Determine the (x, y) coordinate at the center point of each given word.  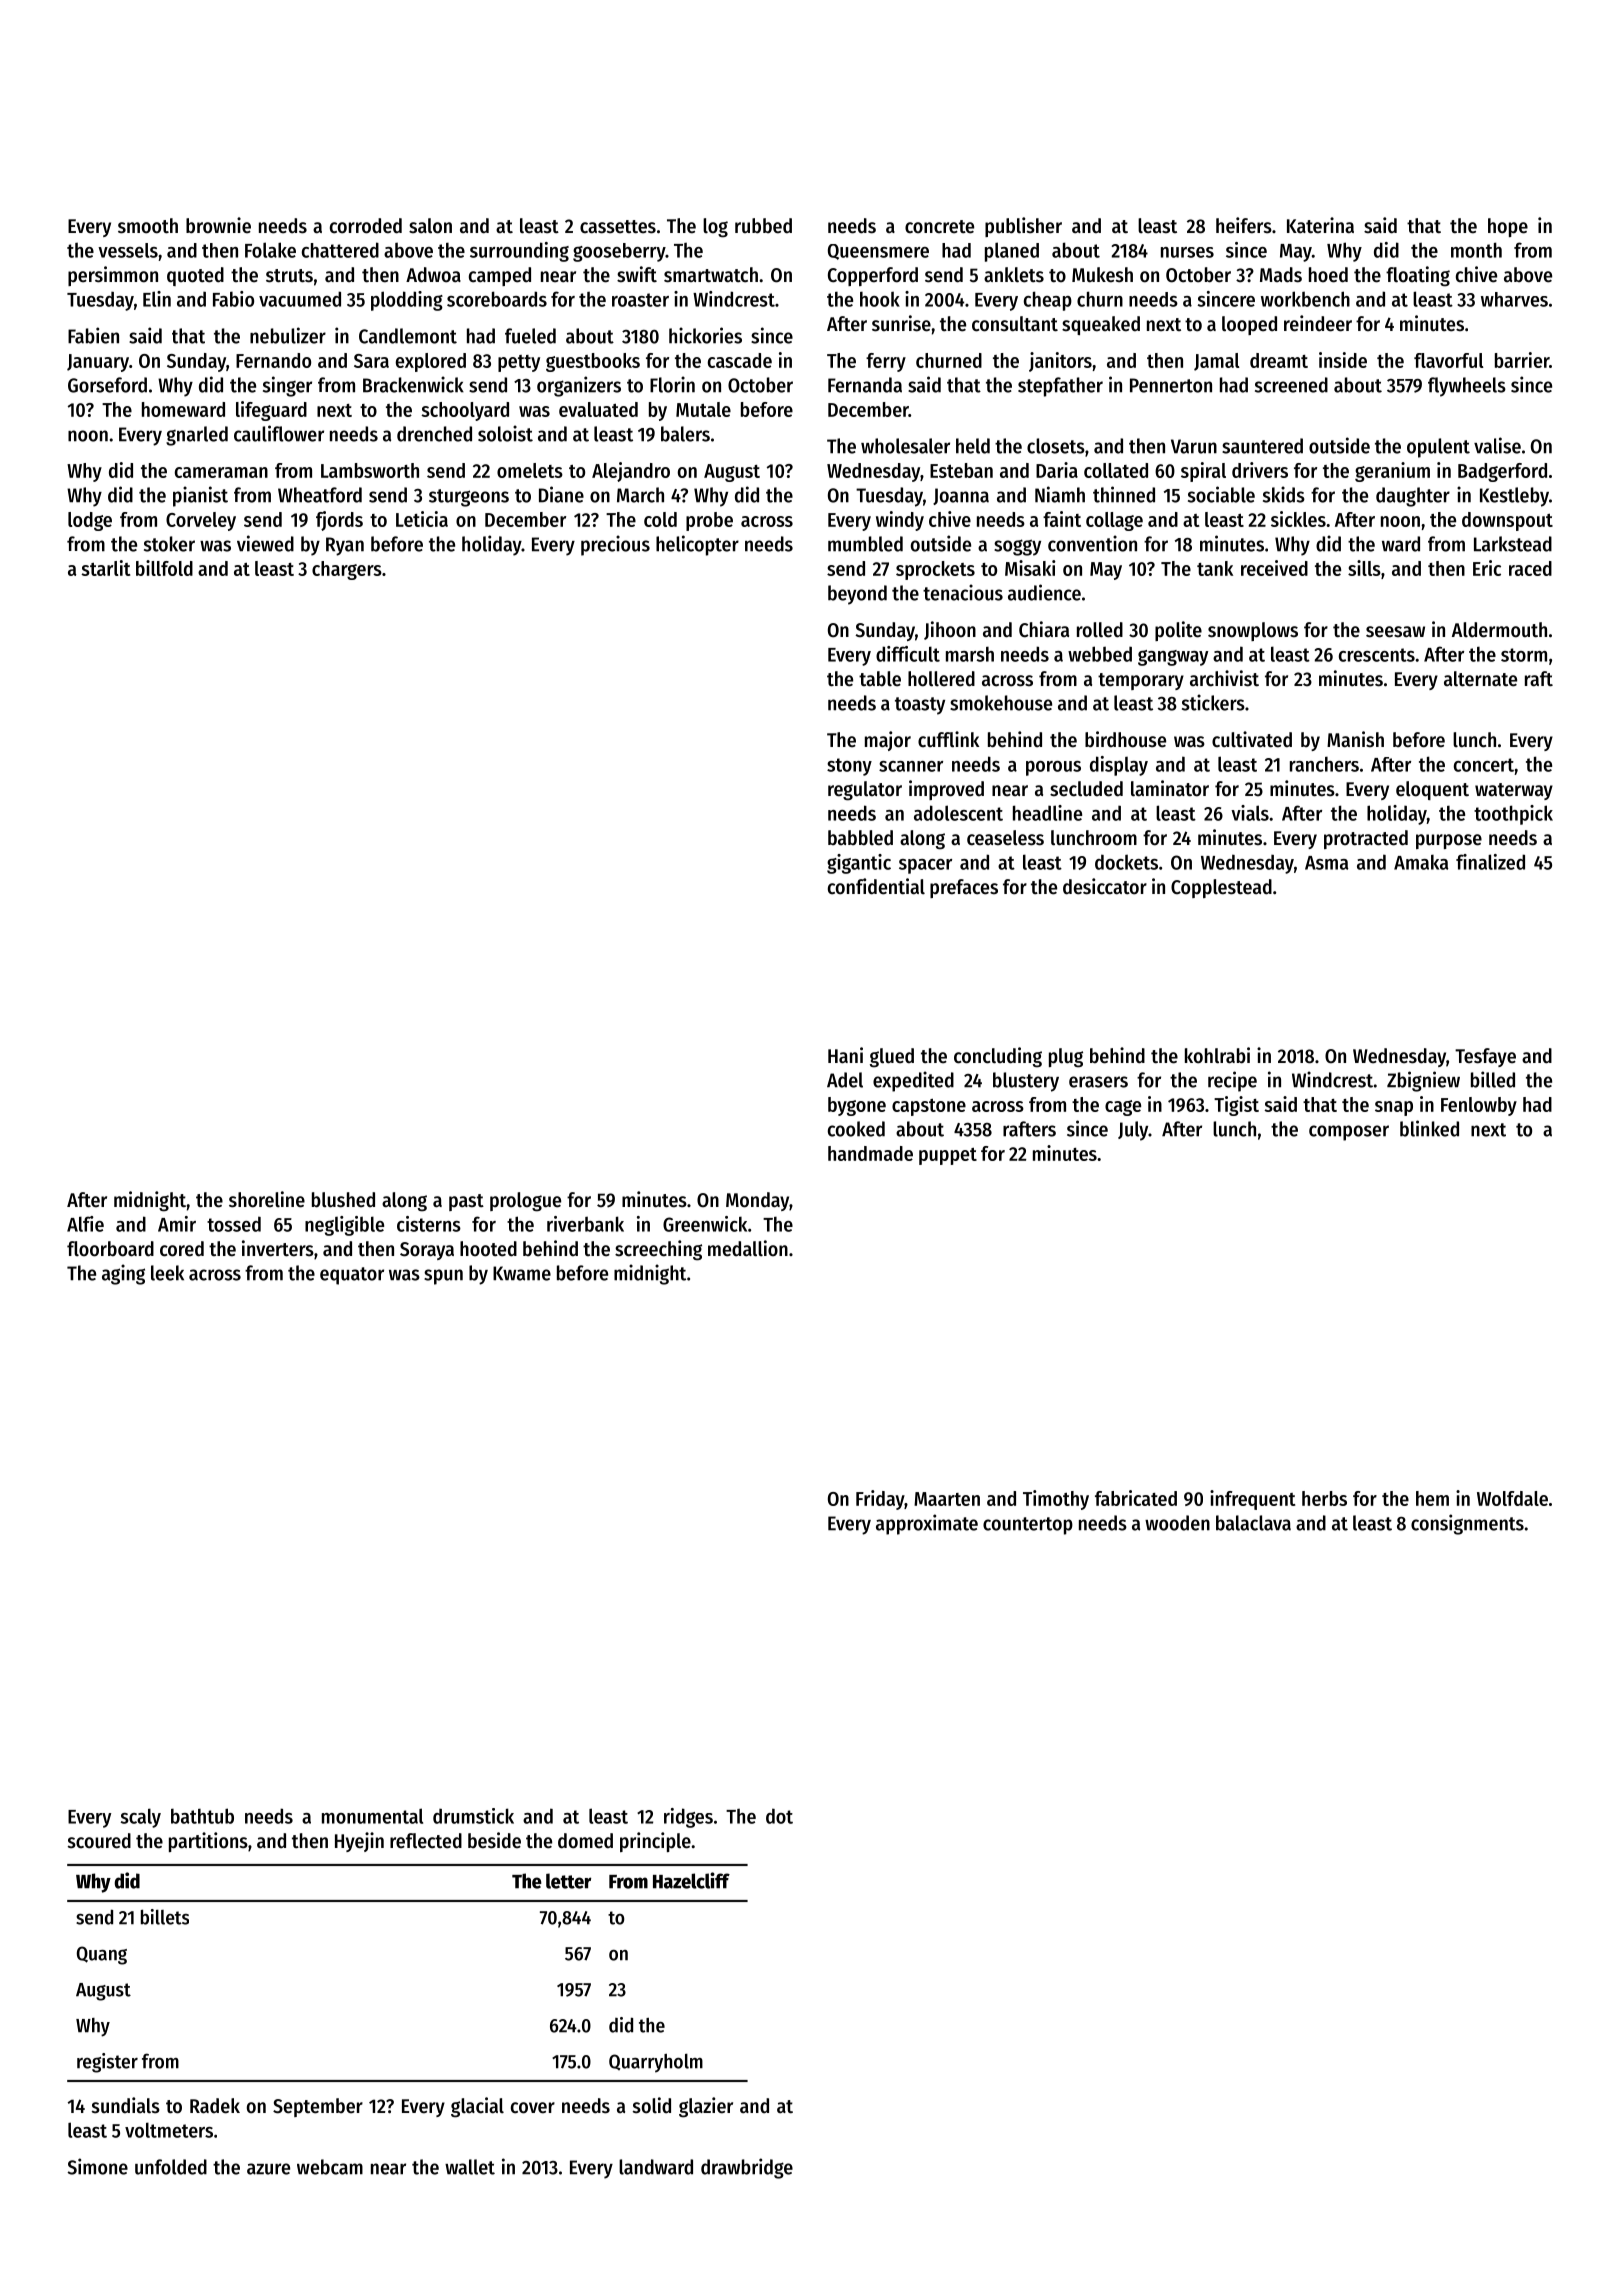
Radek (215, 2106)
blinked (1429, 1128)
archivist (1224, 678)
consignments (1467, 1524)
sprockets (935, 570)
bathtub (202, 1816)
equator (352, 1276)
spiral (1203, 472)
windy (900, 521)
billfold (164, 568)
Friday (880, 1500)
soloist (505, 433)
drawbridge (747, 2168)
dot (779, 1816)
